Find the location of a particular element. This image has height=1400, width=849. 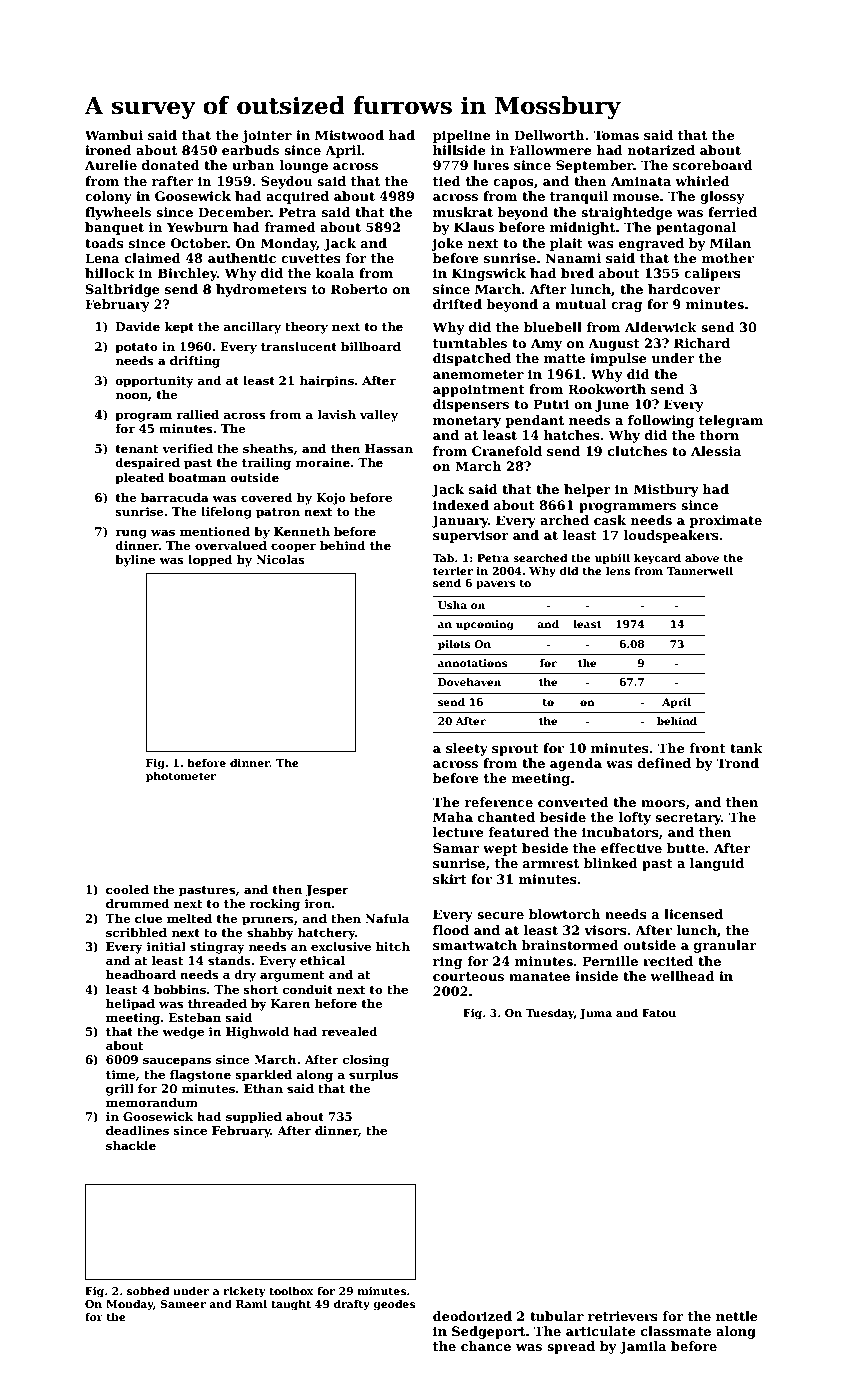

blinked is located at coordinates (611, 863).
